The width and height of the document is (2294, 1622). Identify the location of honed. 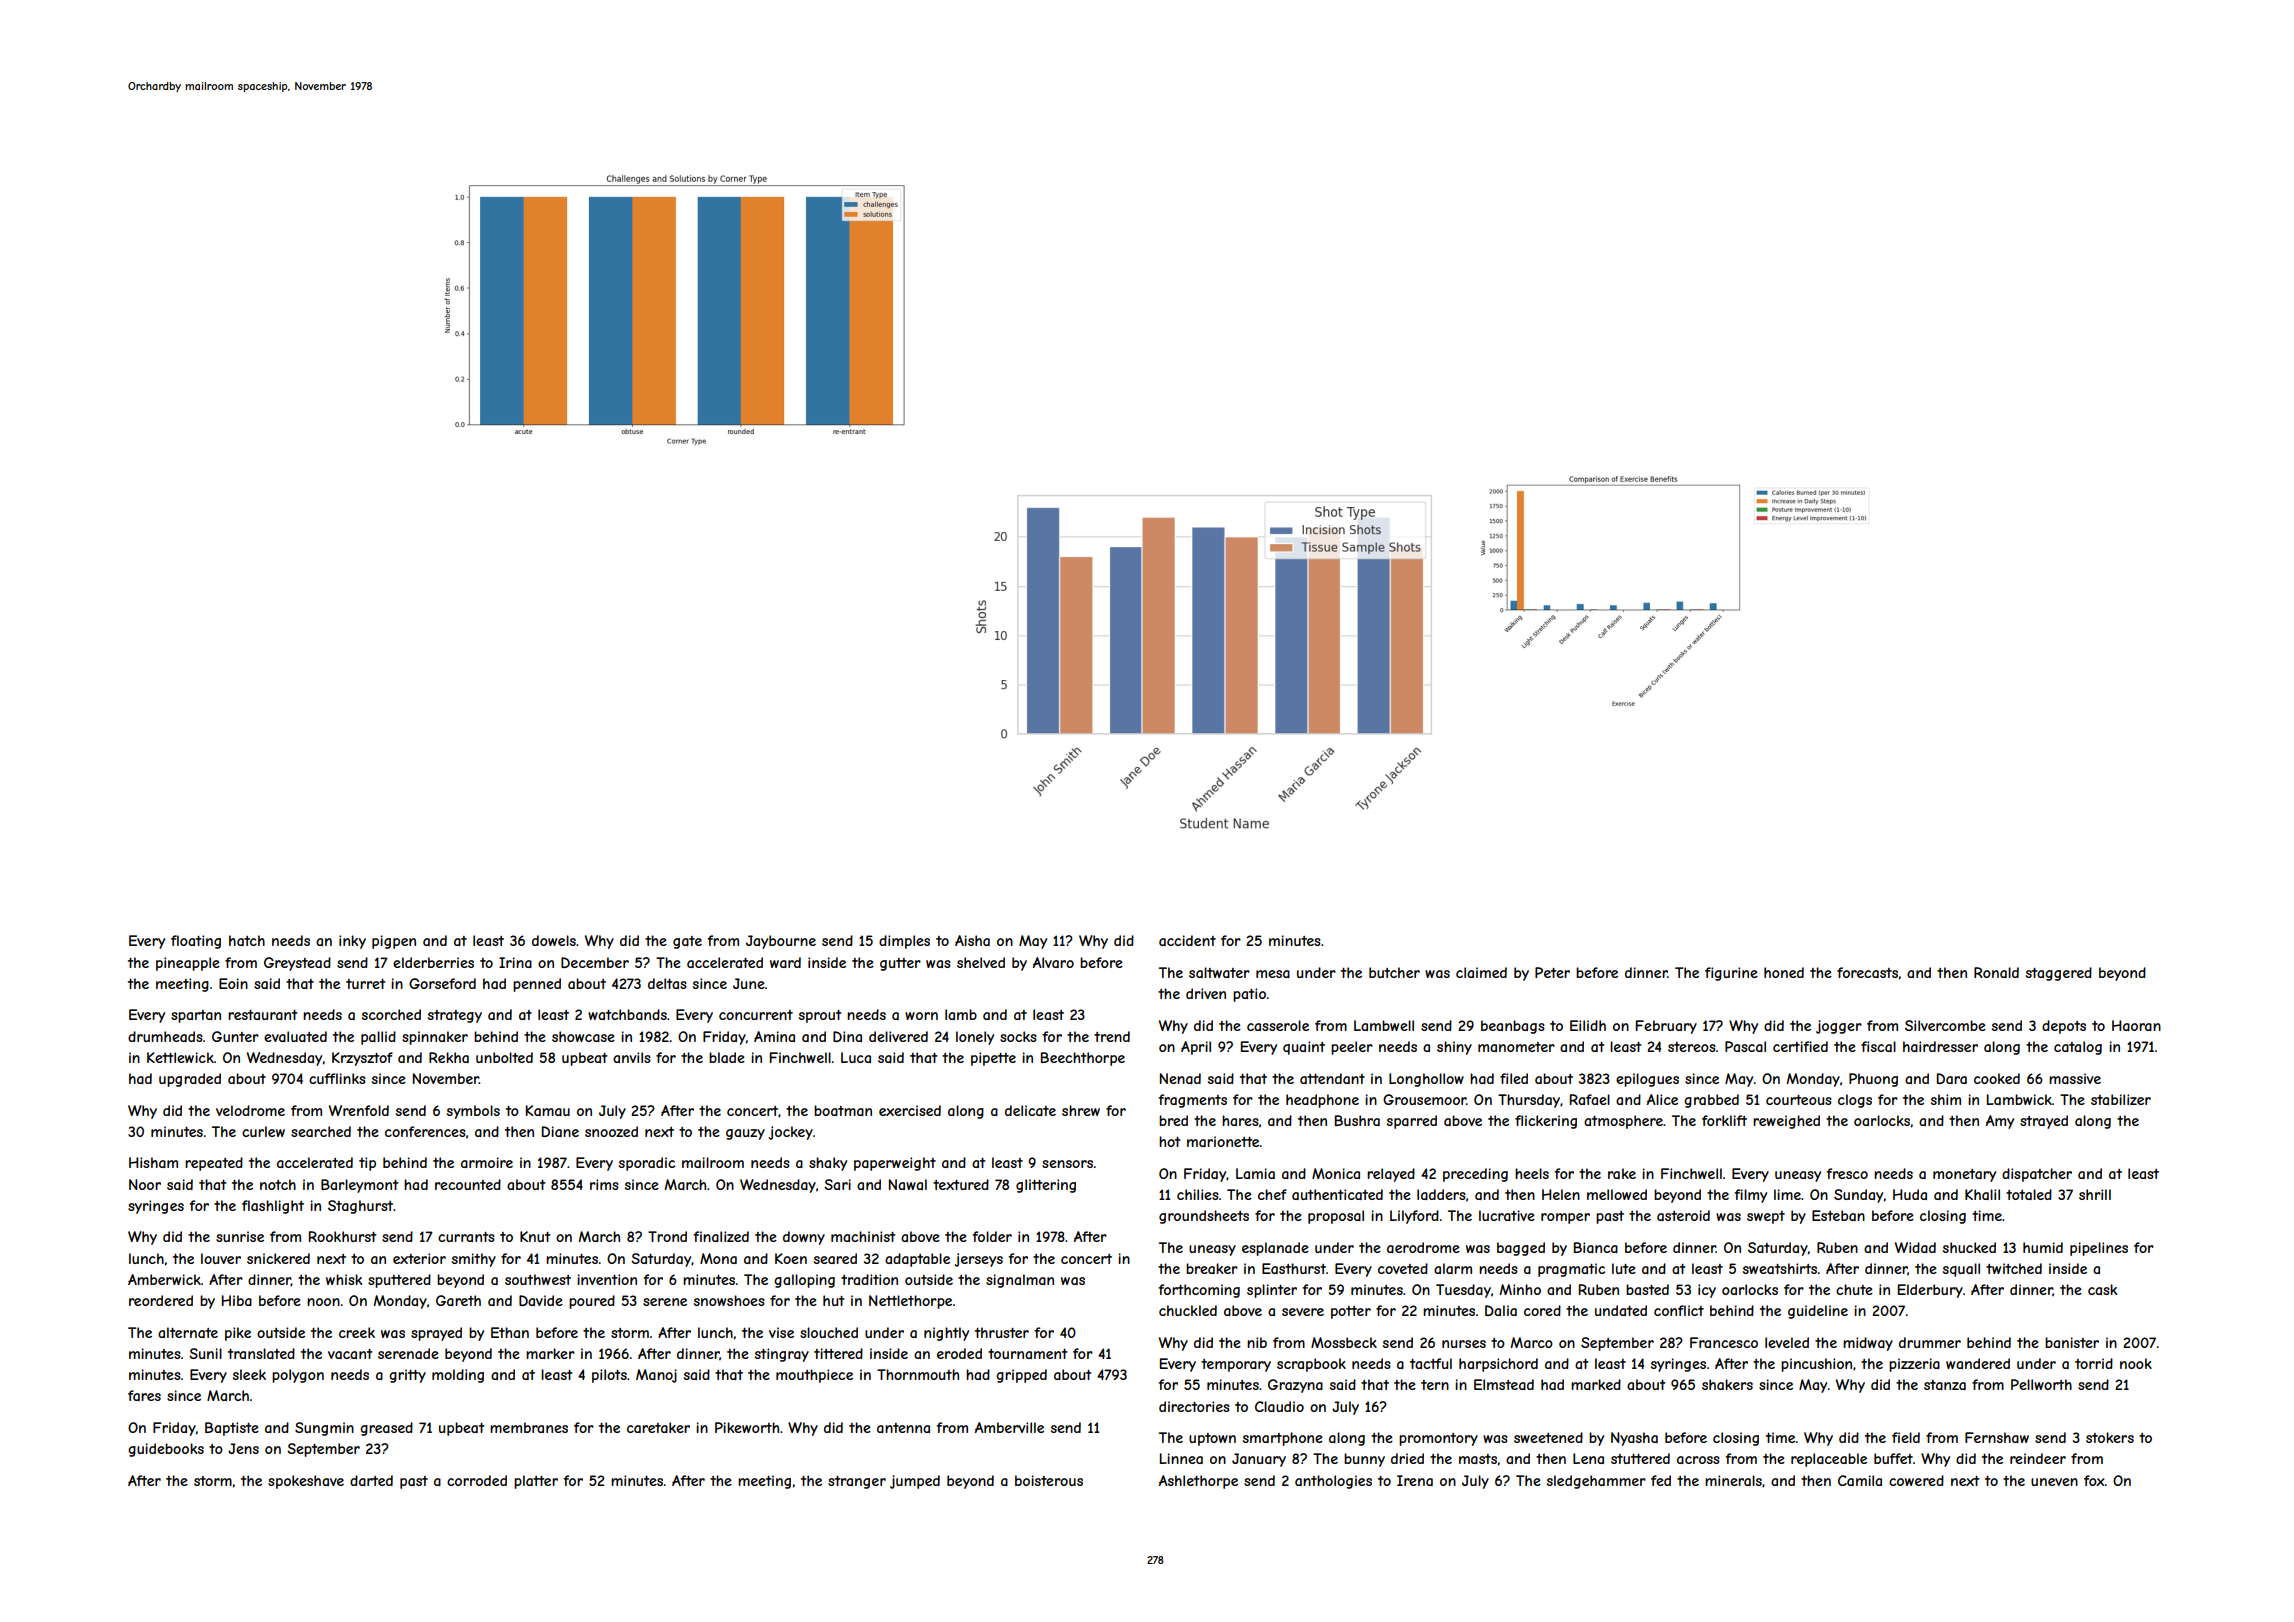
(1784, 972).
